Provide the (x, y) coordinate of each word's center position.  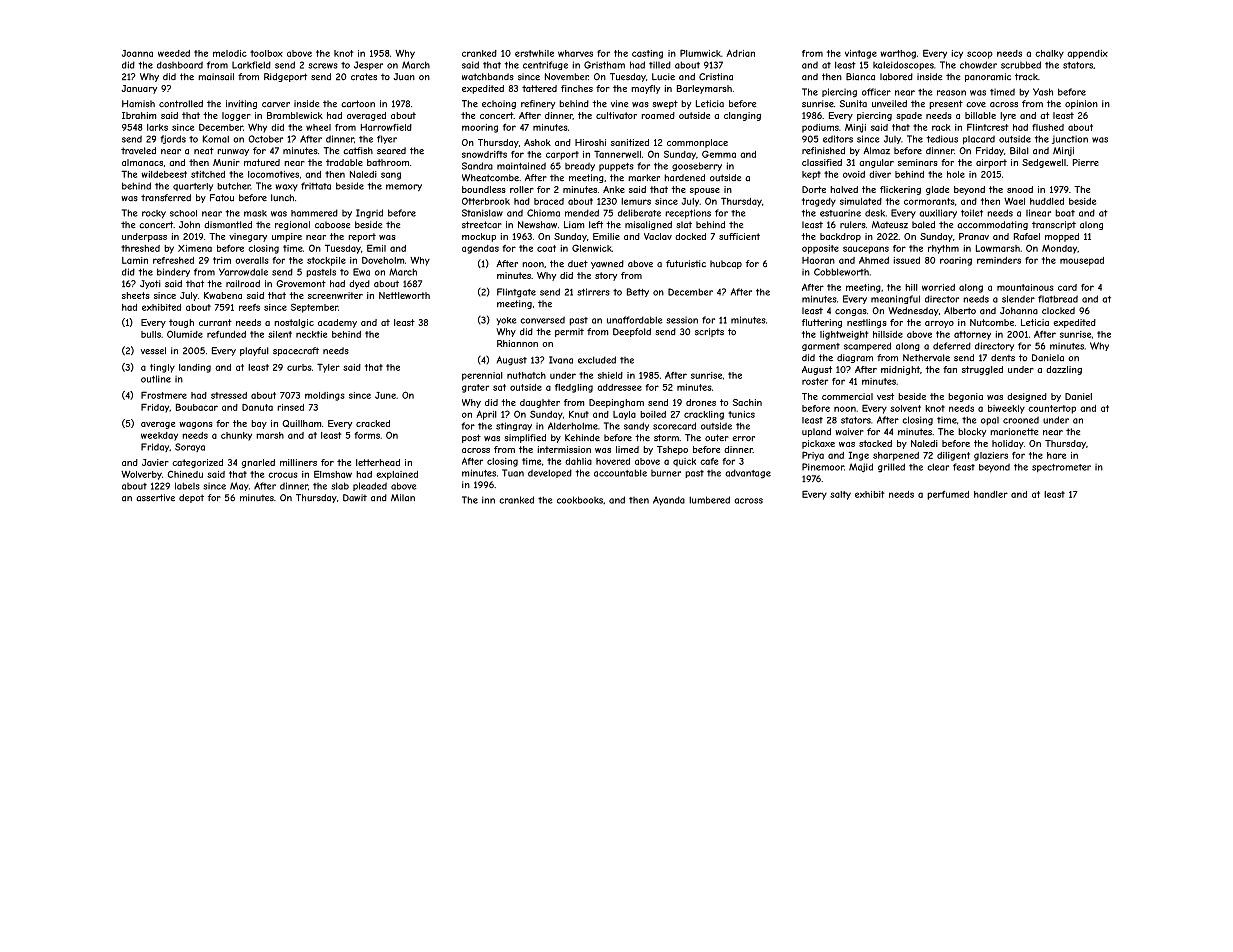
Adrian (741, 53)
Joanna (137, 53)
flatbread (1058, 299)
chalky (1049, 54)
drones (701, 402)
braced (549, 201)
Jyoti (150, 284)
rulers (853, 225)
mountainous (1025, 287)
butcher (234, 186)
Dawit (355, 498)
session (682, 320)
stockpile (326, 261)
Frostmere (164, 395)
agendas (480, 249)
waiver (849, 432)
